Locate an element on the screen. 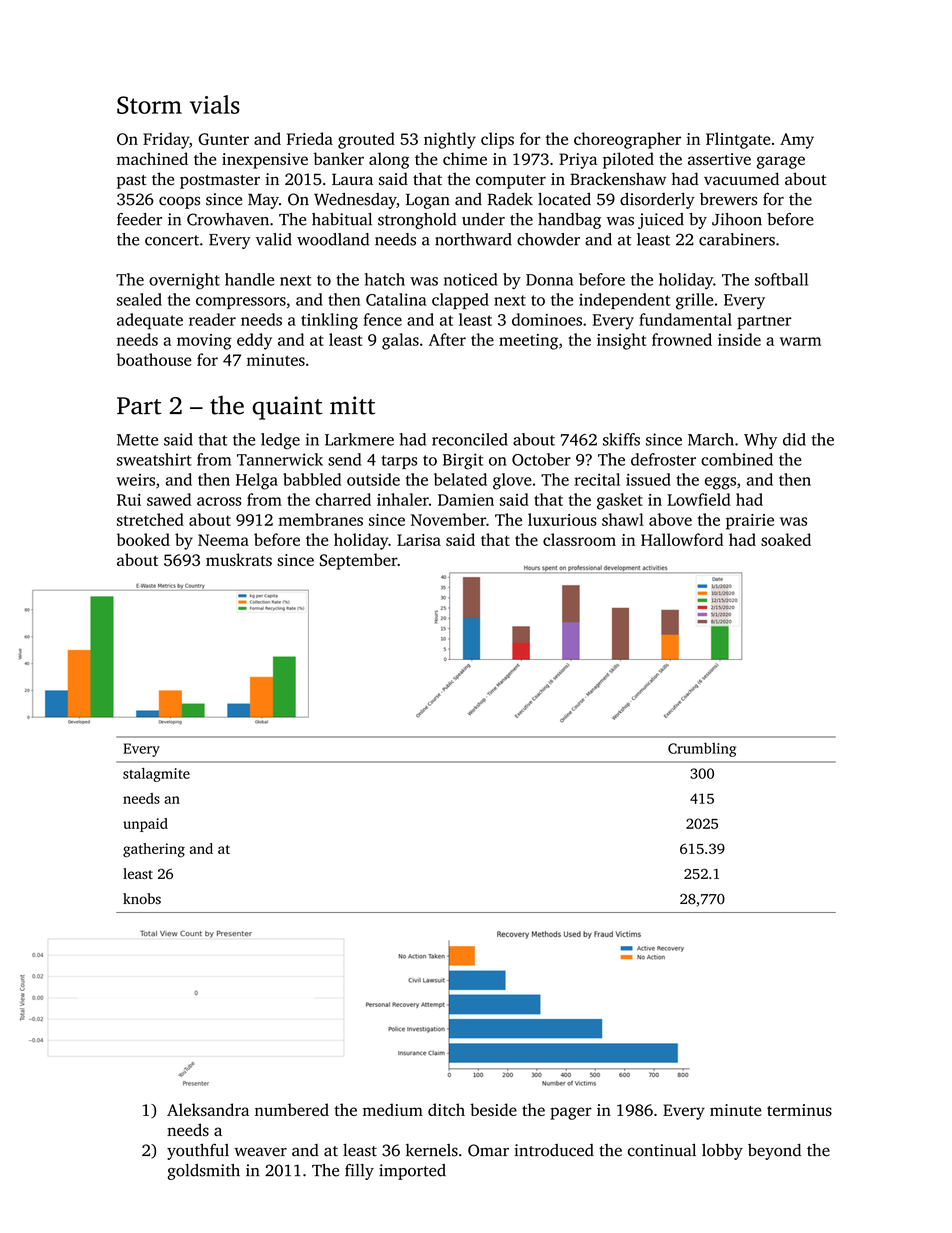 This screenshot has height=1233, width=952. Omar is located at coordinates (488, 1150).
